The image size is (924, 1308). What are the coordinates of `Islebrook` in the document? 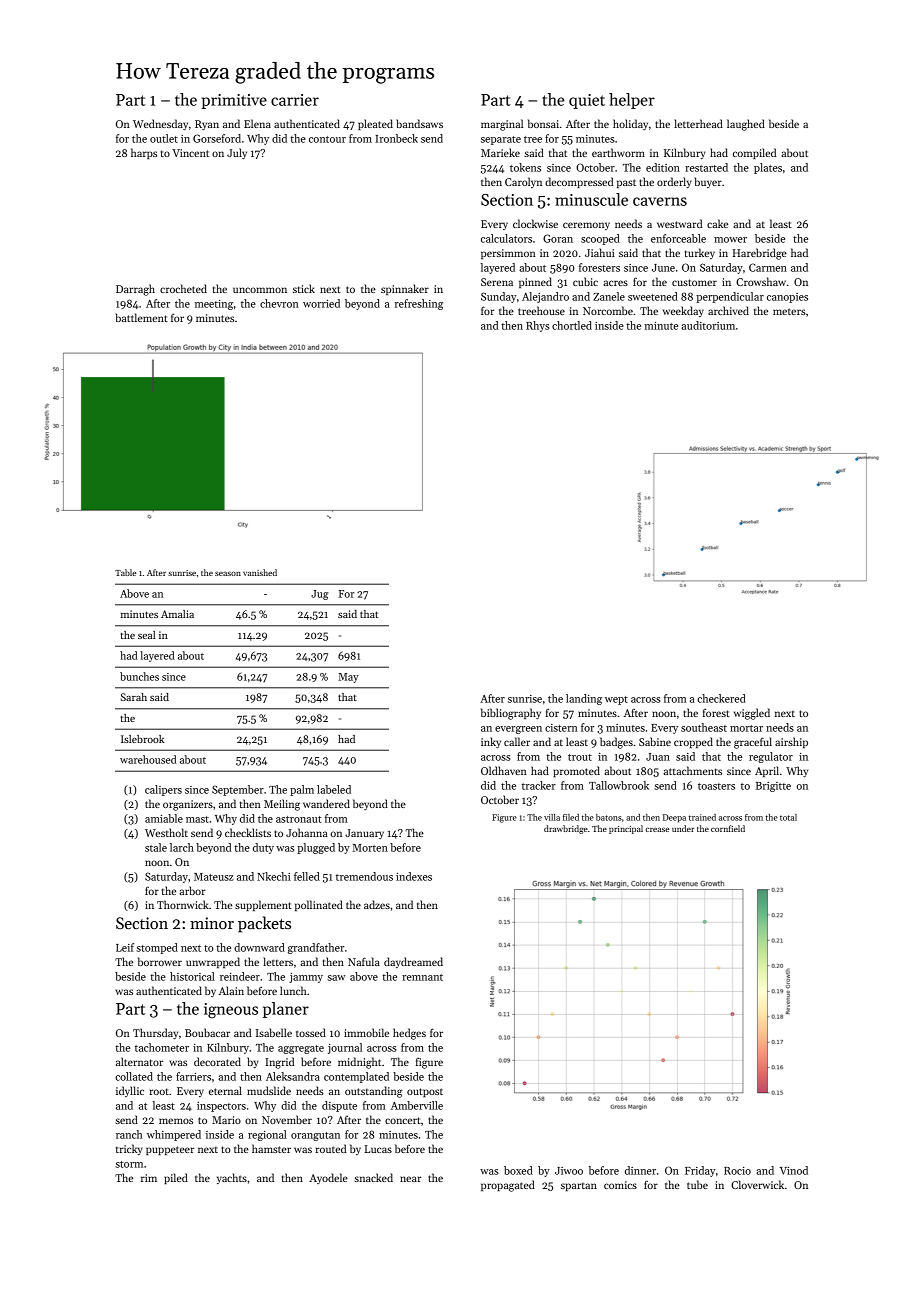 It's located at (142, 739).
